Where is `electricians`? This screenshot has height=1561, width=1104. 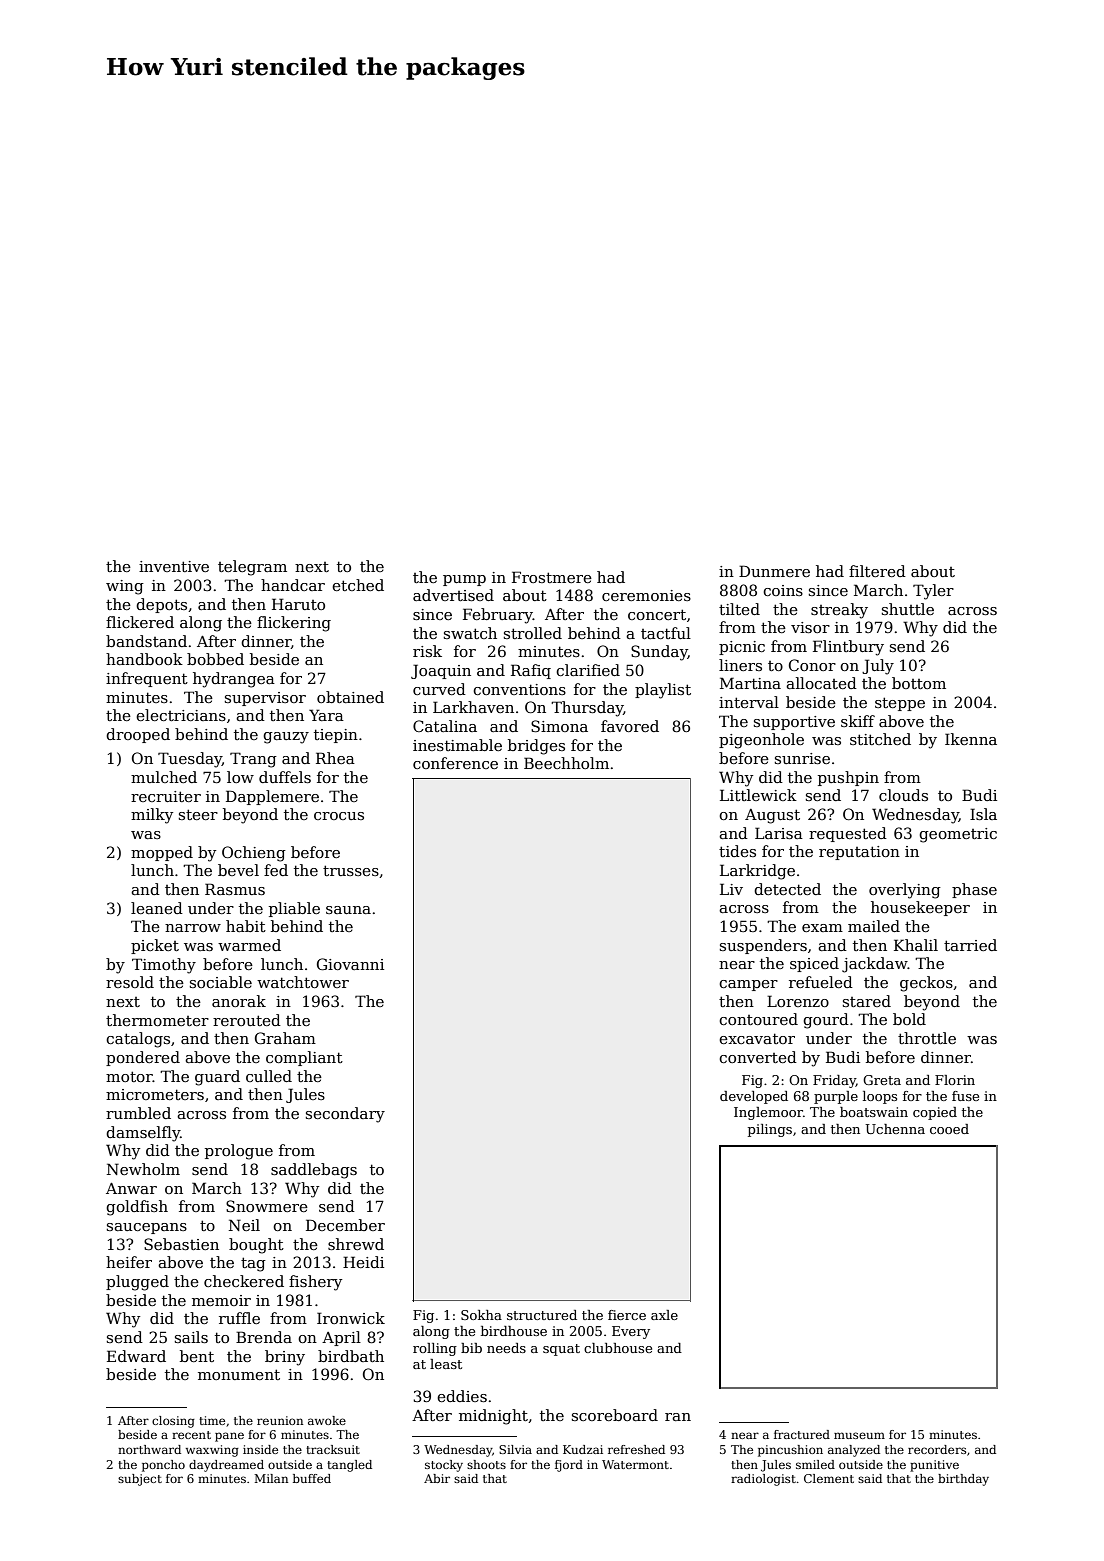 electricians is located at coordinates (181, 715).
